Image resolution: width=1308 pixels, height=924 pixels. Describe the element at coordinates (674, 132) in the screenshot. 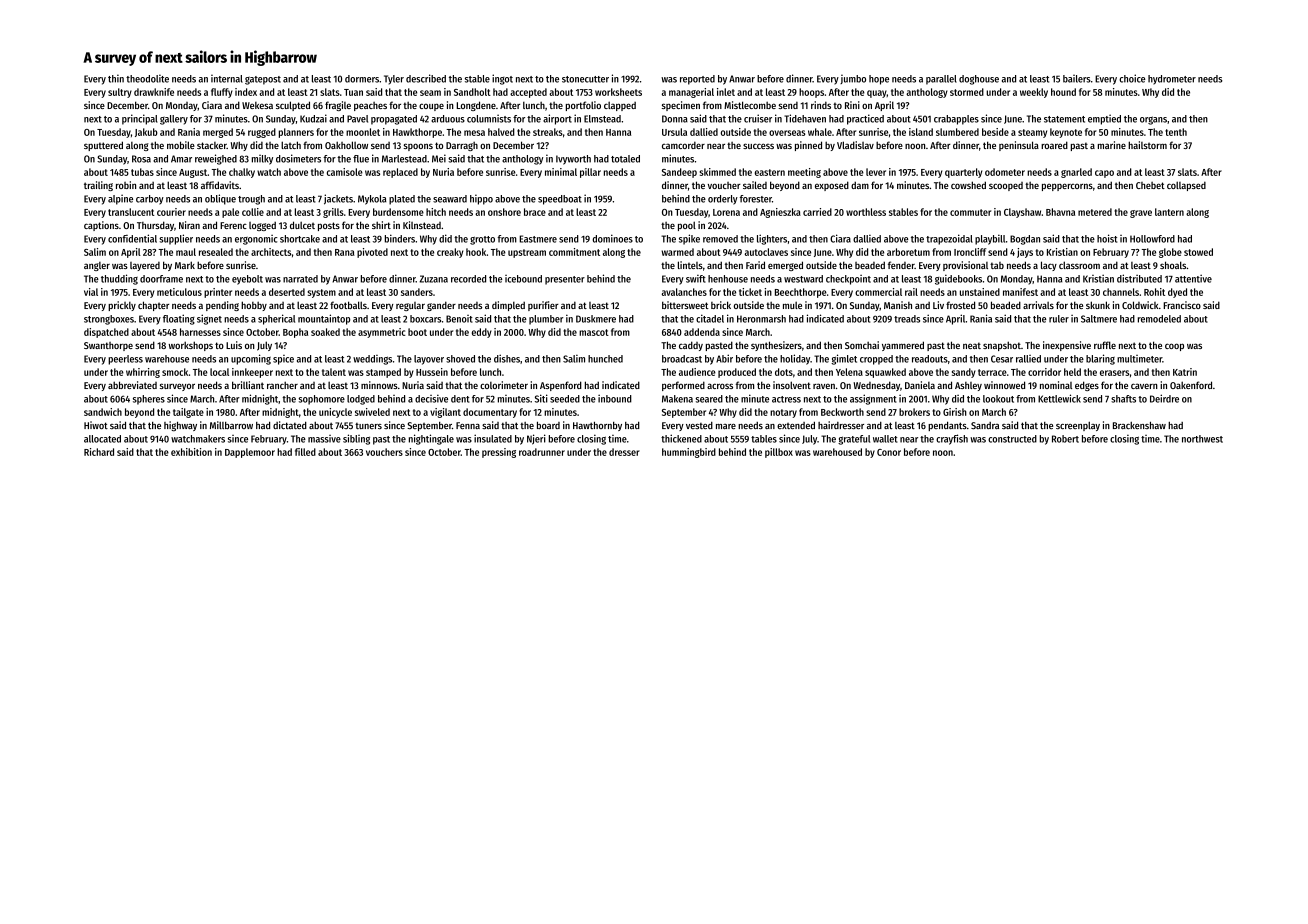

I see `Ursula` at that location.
